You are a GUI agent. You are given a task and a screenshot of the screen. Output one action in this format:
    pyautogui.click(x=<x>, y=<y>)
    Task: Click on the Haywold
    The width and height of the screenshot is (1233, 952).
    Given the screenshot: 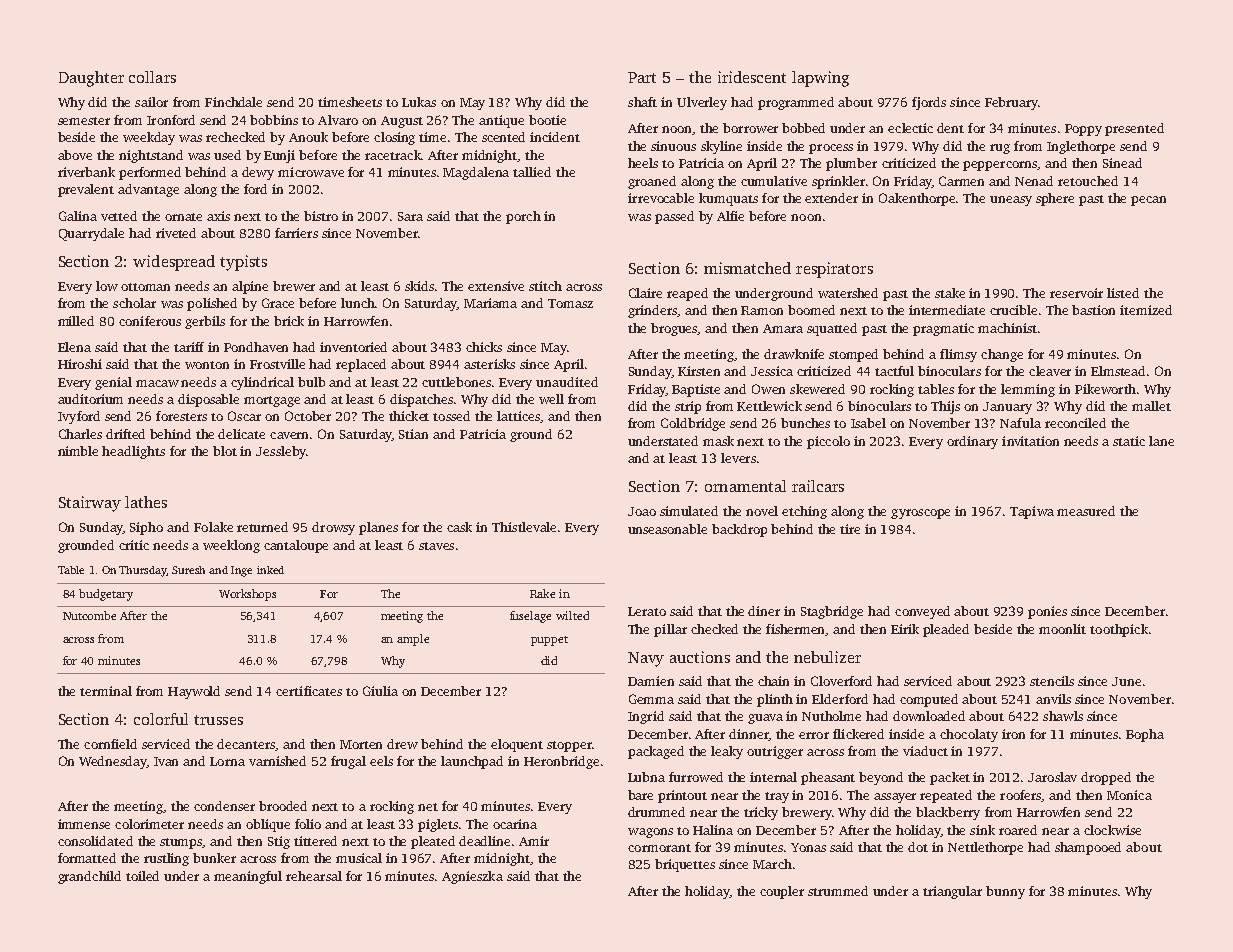 What is the action you would take?
    pyautogui.click(x=194, y=692)
